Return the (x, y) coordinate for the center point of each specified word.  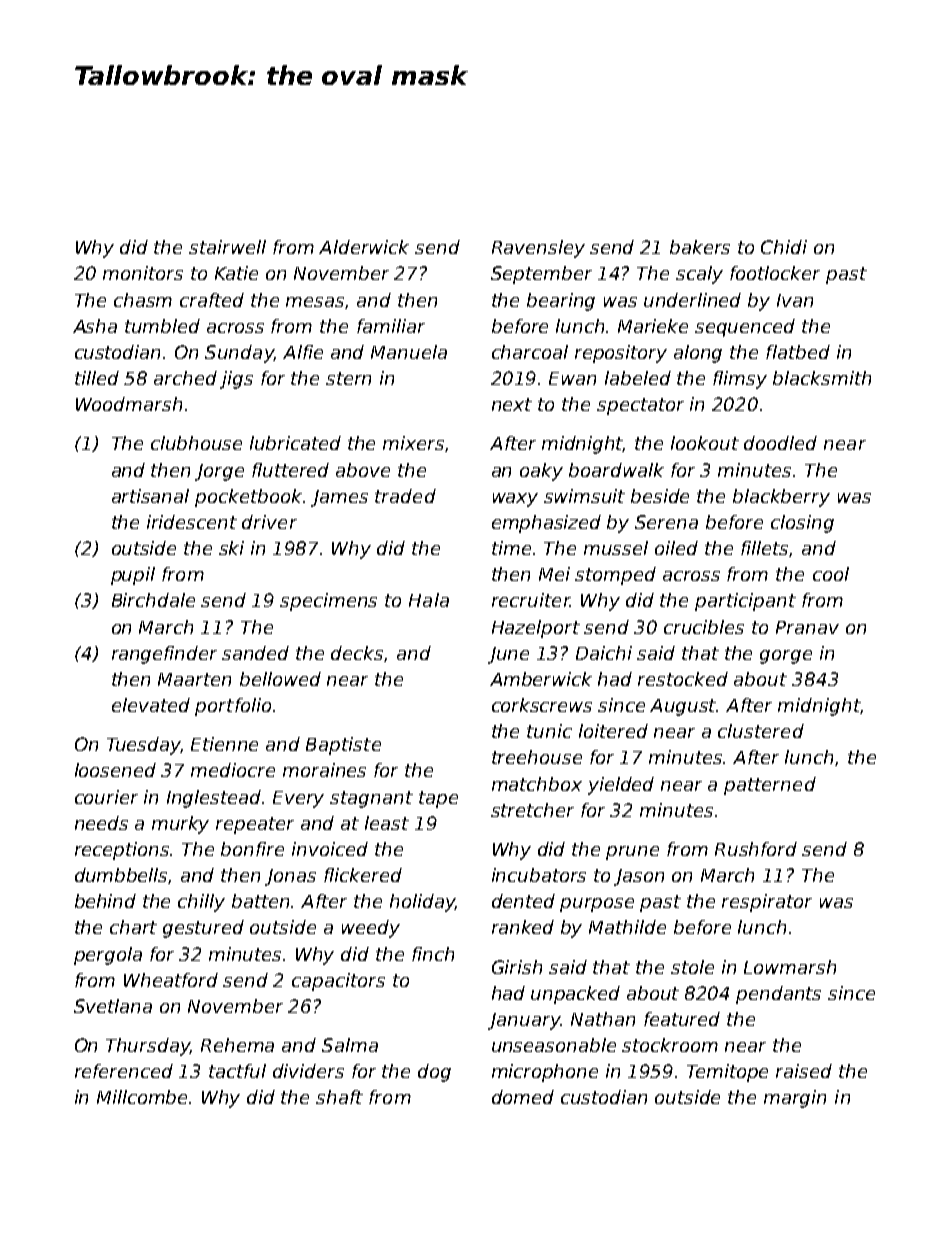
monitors (143, 273)
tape (438, 799)
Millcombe (142, 1097)
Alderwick (364, 247)
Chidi (784, 247)
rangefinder (164, 655)
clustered (761, 731)
